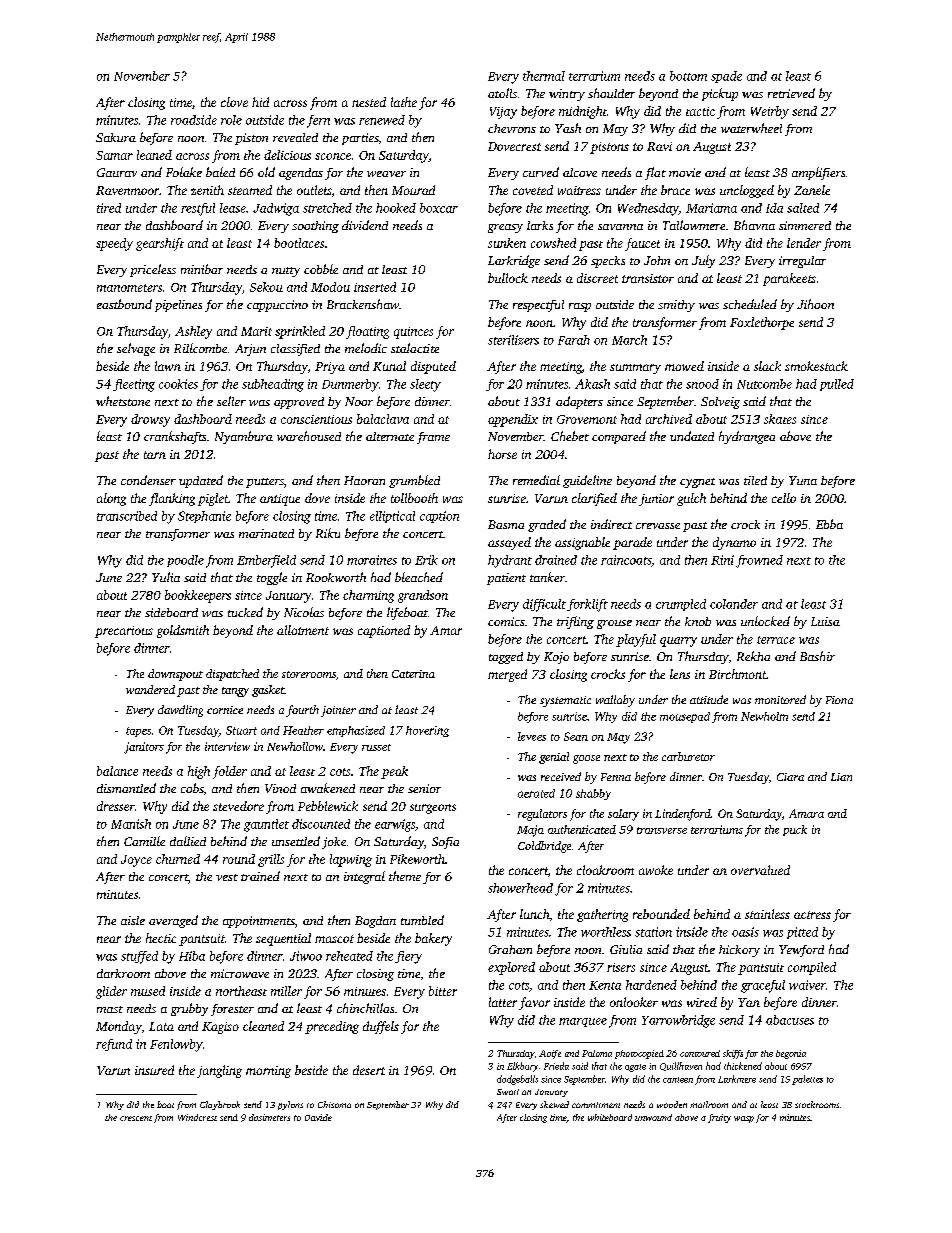  I want to click on Ida, so click(774, 208).
